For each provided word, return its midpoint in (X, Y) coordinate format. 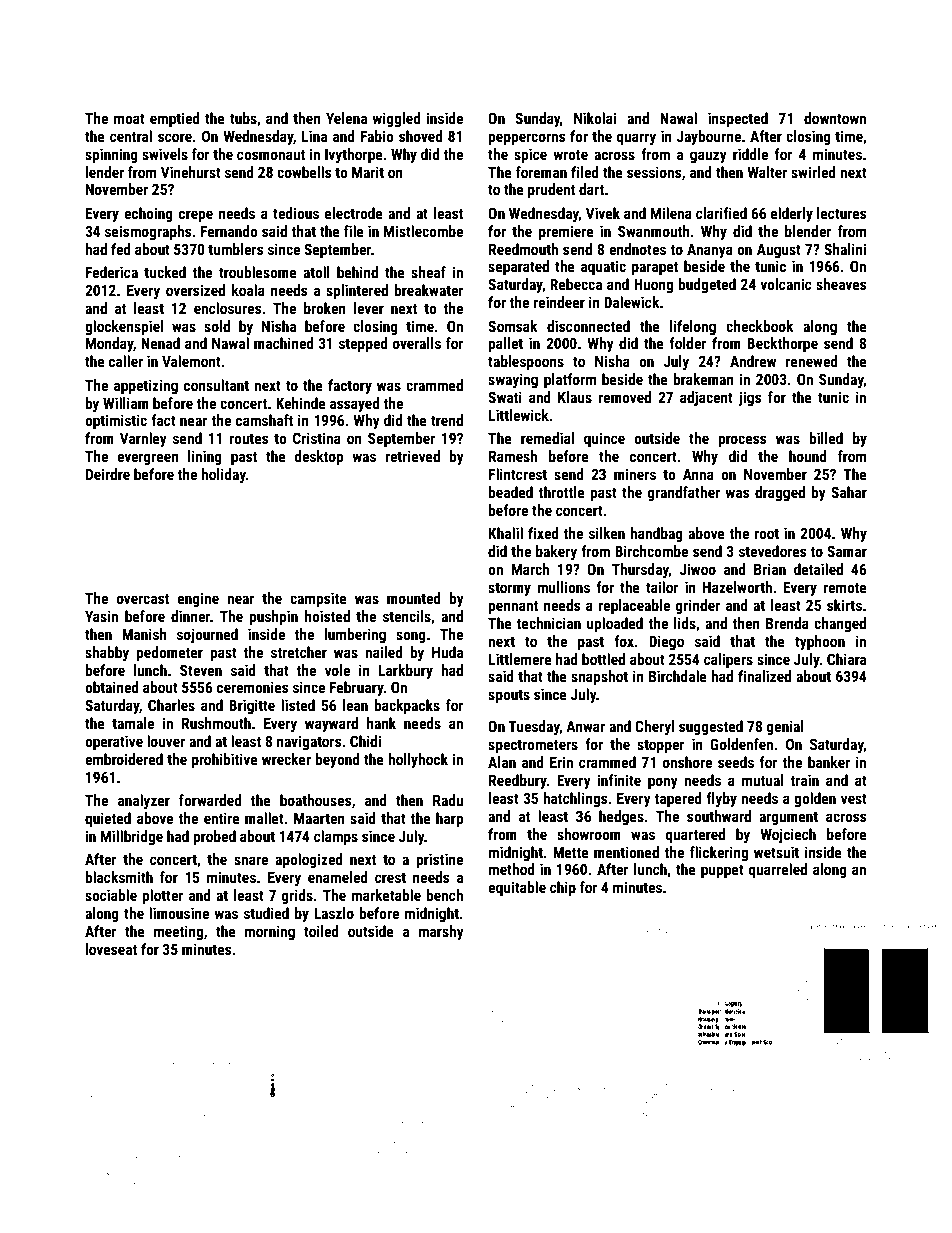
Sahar (849, 492)
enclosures (227, 308)
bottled (603, 659)
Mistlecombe (423, 231)
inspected (738, 119)
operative (114, 742)
